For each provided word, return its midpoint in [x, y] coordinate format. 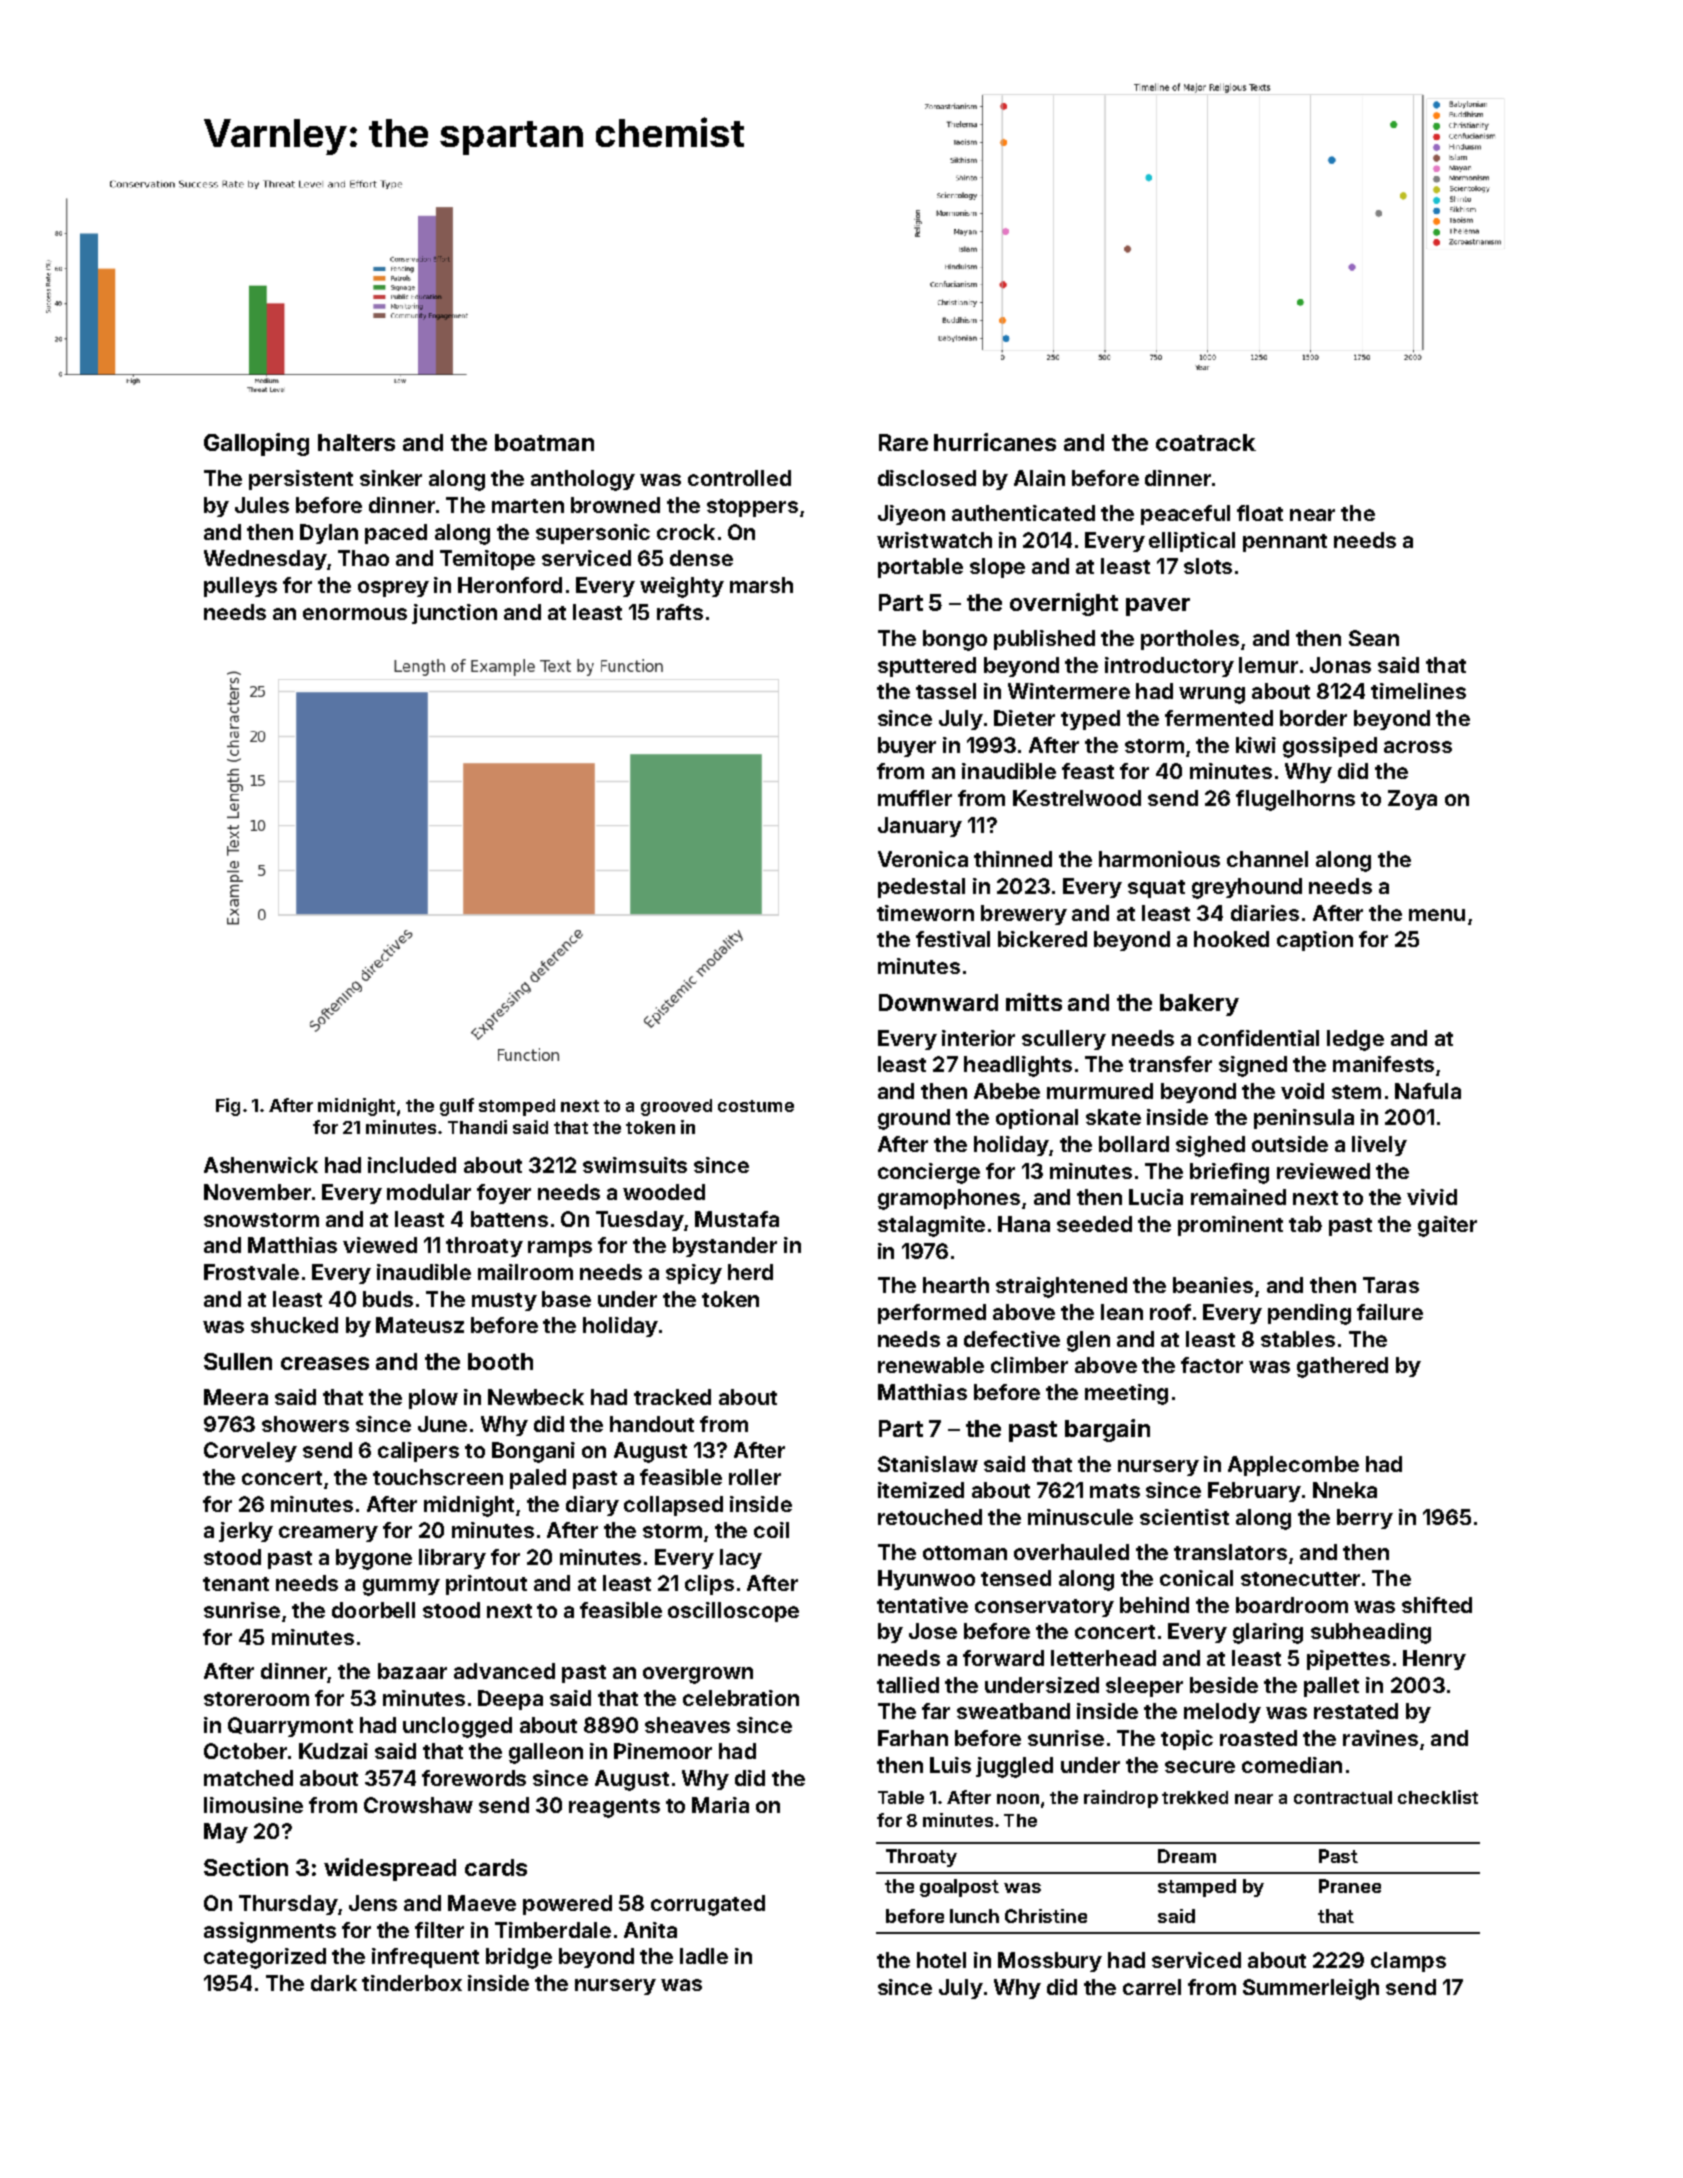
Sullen [238, 1361]
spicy [694, 1274]
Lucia [1156, 1197]
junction [454, 614]
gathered [1342, 1367]
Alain [1039, 478]
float [1260, 513]
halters [356, 442]
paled [538, 1479]
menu [1437, 915]
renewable [931, 1365]
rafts [680, 612]
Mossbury [1050, 1962]
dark [334, 1983]
